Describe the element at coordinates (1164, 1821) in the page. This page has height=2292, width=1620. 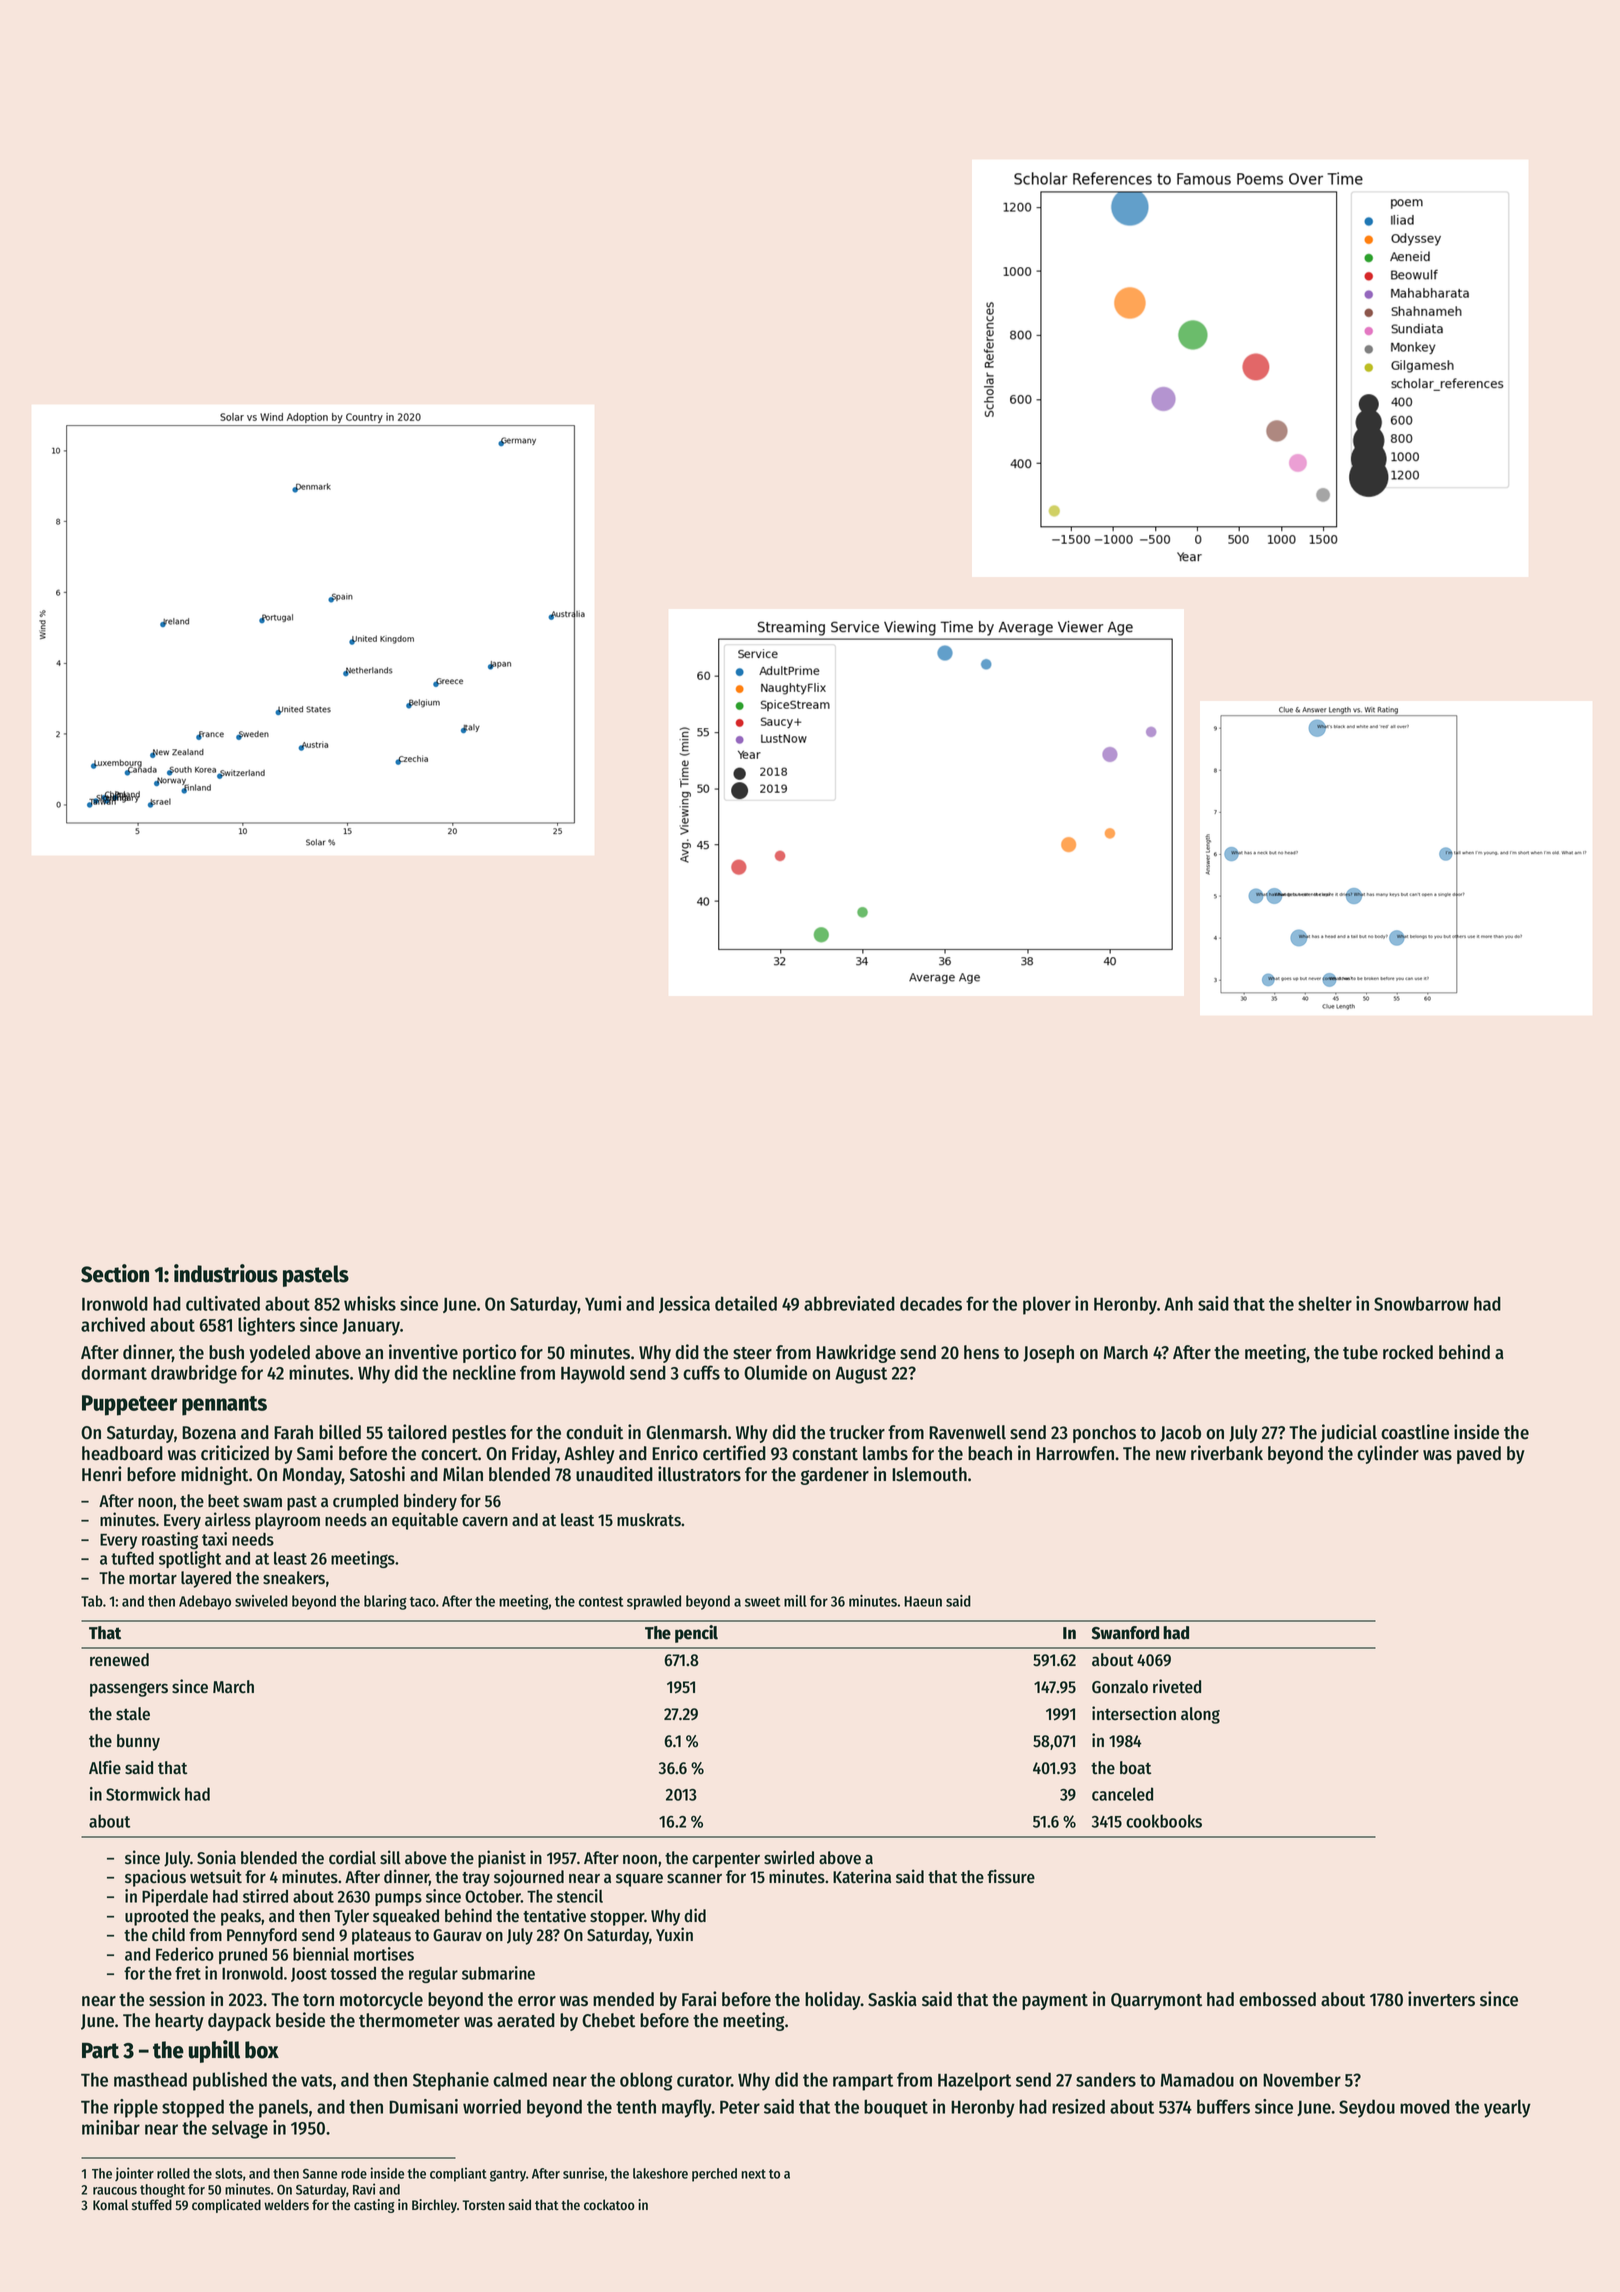
I see `cookbooks` at that location.
